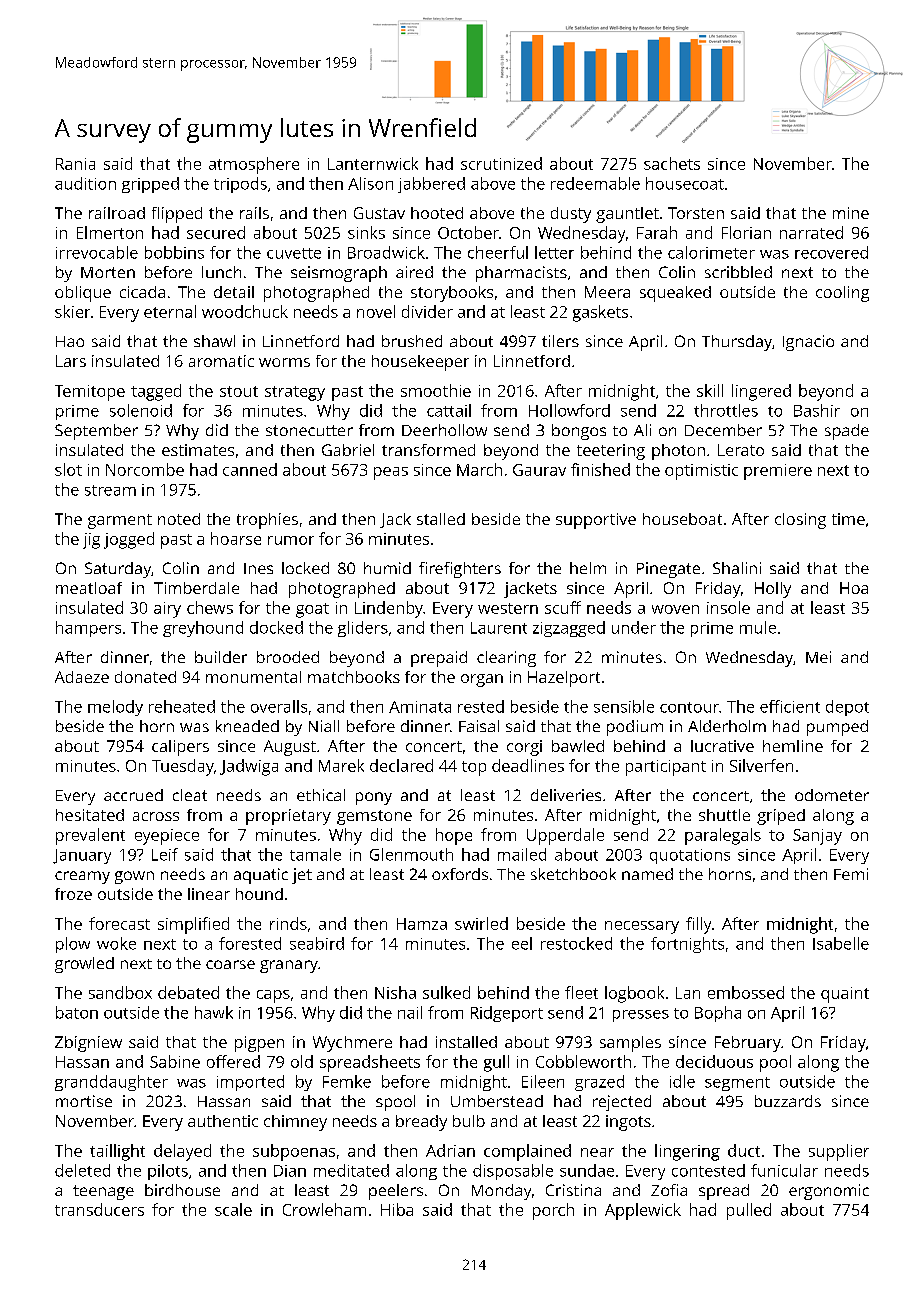 This page has width=924, height=1308. What do you see at coordinates (738, 272) in the page?
I see `scribbled` at bounding box center [738, 272].
